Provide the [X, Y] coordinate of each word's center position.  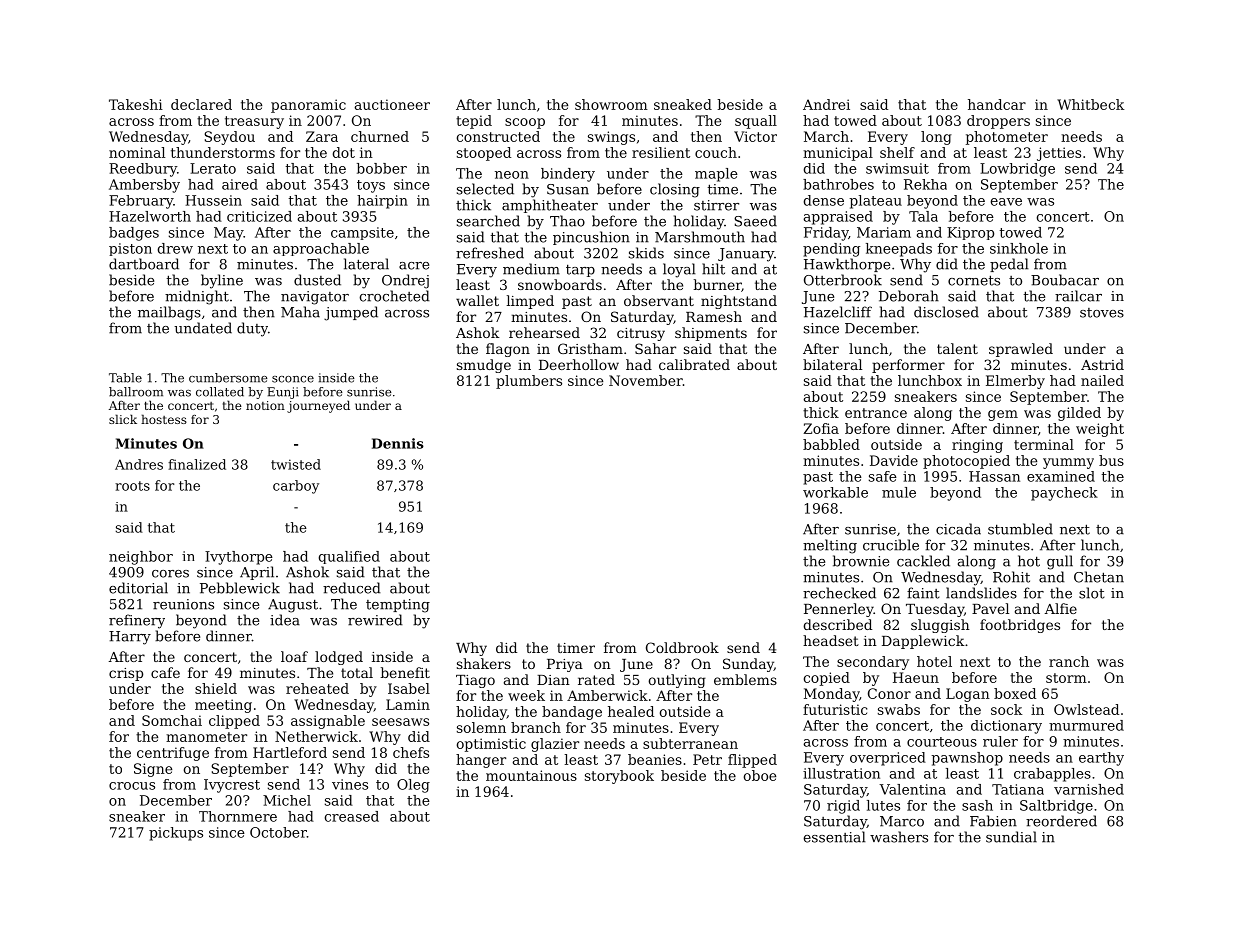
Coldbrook [682, 647]
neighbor [141, 558]
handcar [997, 104]
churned [380, 136]
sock [1006, 709]
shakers [484, 663]
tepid [474, 122]
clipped [234, 722]
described [837, 624]
